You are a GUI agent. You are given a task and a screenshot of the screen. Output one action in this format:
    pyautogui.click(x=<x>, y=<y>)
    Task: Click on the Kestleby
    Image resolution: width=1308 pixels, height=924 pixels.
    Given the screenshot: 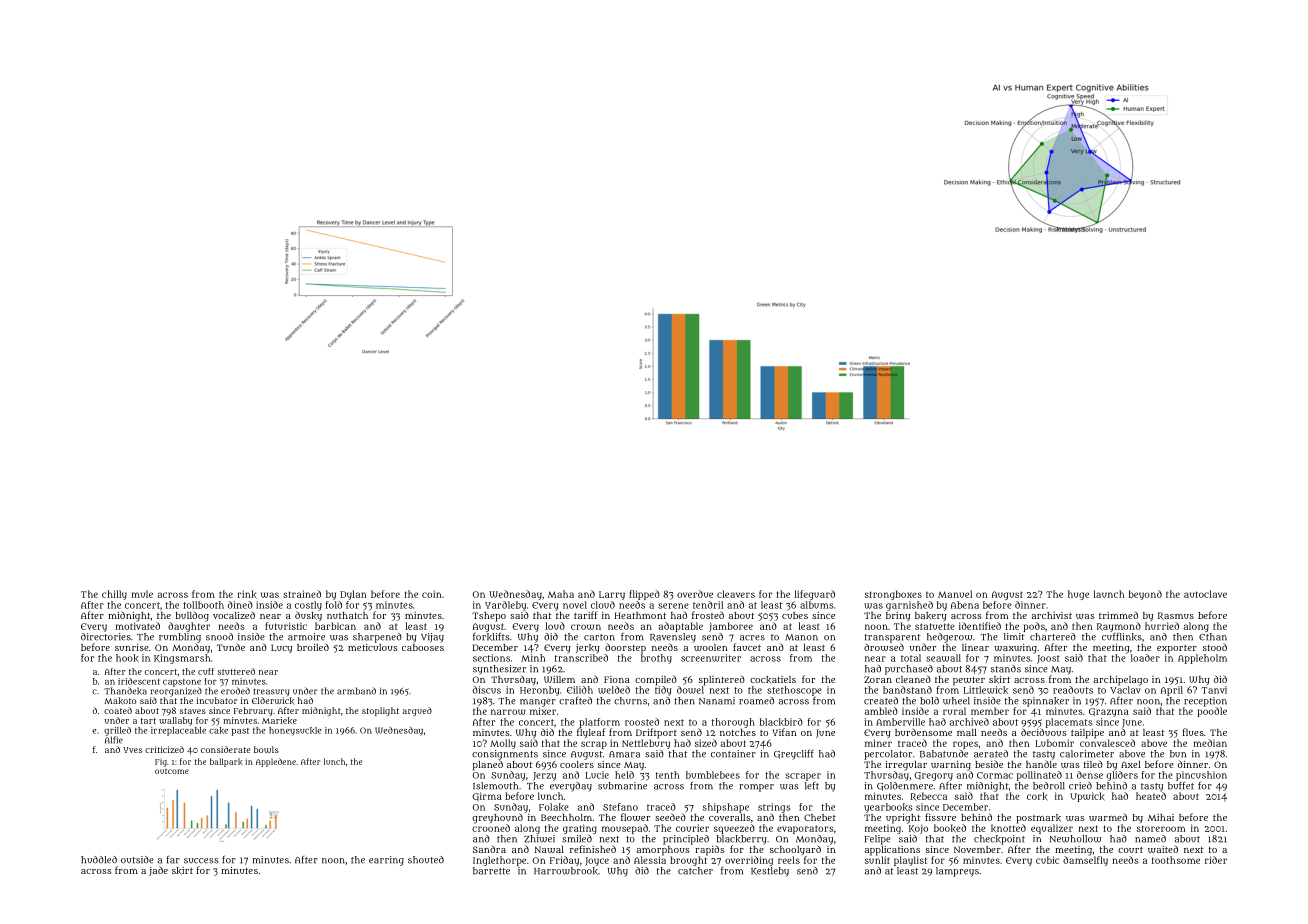 What is the action you would take?
    pyautogui.click(x=770, y=872)
